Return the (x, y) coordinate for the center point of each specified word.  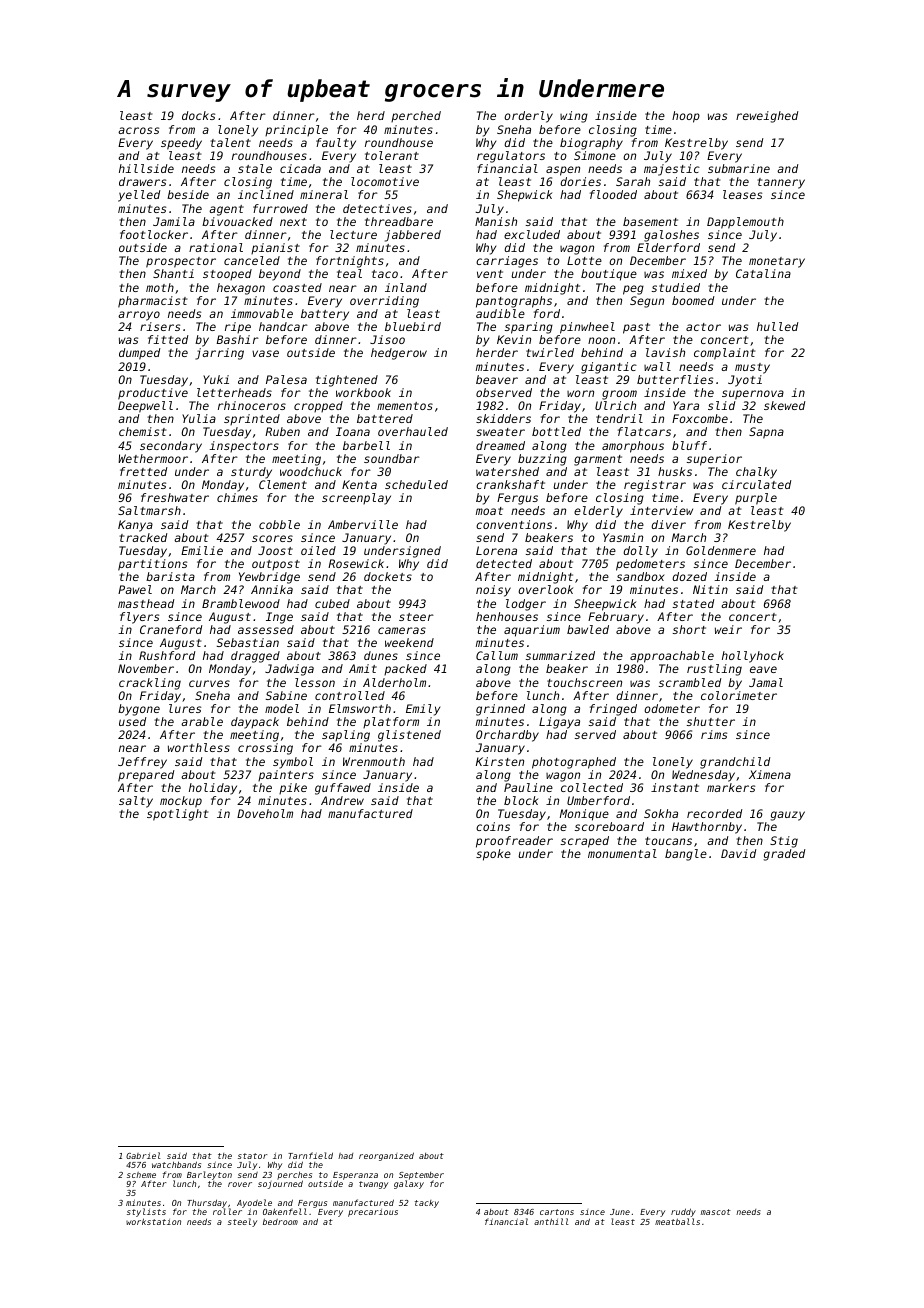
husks (675, 471)
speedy (181, 144)
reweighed (767, 117)
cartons (557, 1212)
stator (253, 1156)
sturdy (251, 473)
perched (416, 116)
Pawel (135, 589)
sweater (500, 432)
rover (240, 1184)
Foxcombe (700, 418)
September (421, 1176)
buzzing (542, 460)
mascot (716, 1212)
